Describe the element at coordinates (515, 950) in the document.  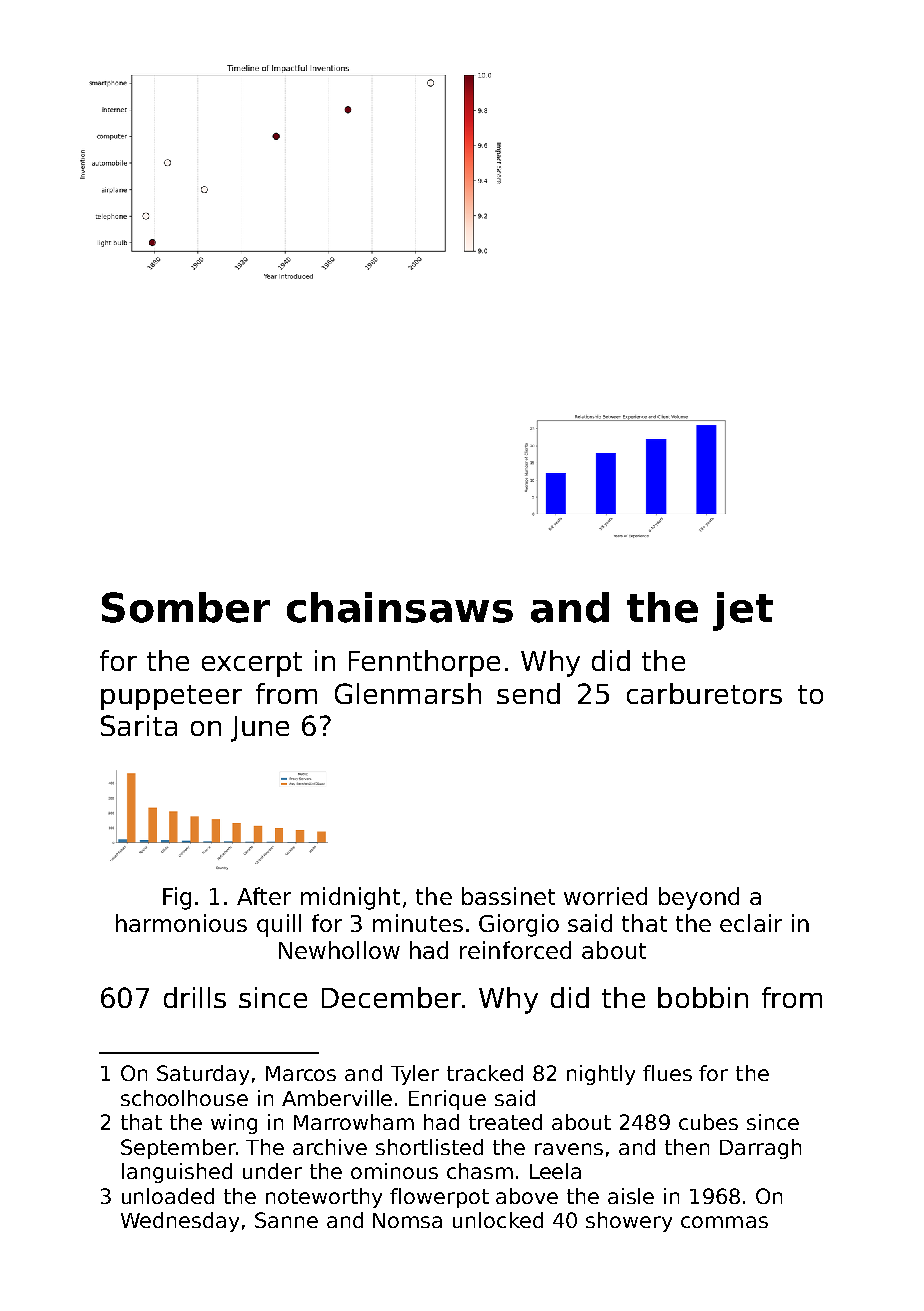
I see `reinforced` at that location.
